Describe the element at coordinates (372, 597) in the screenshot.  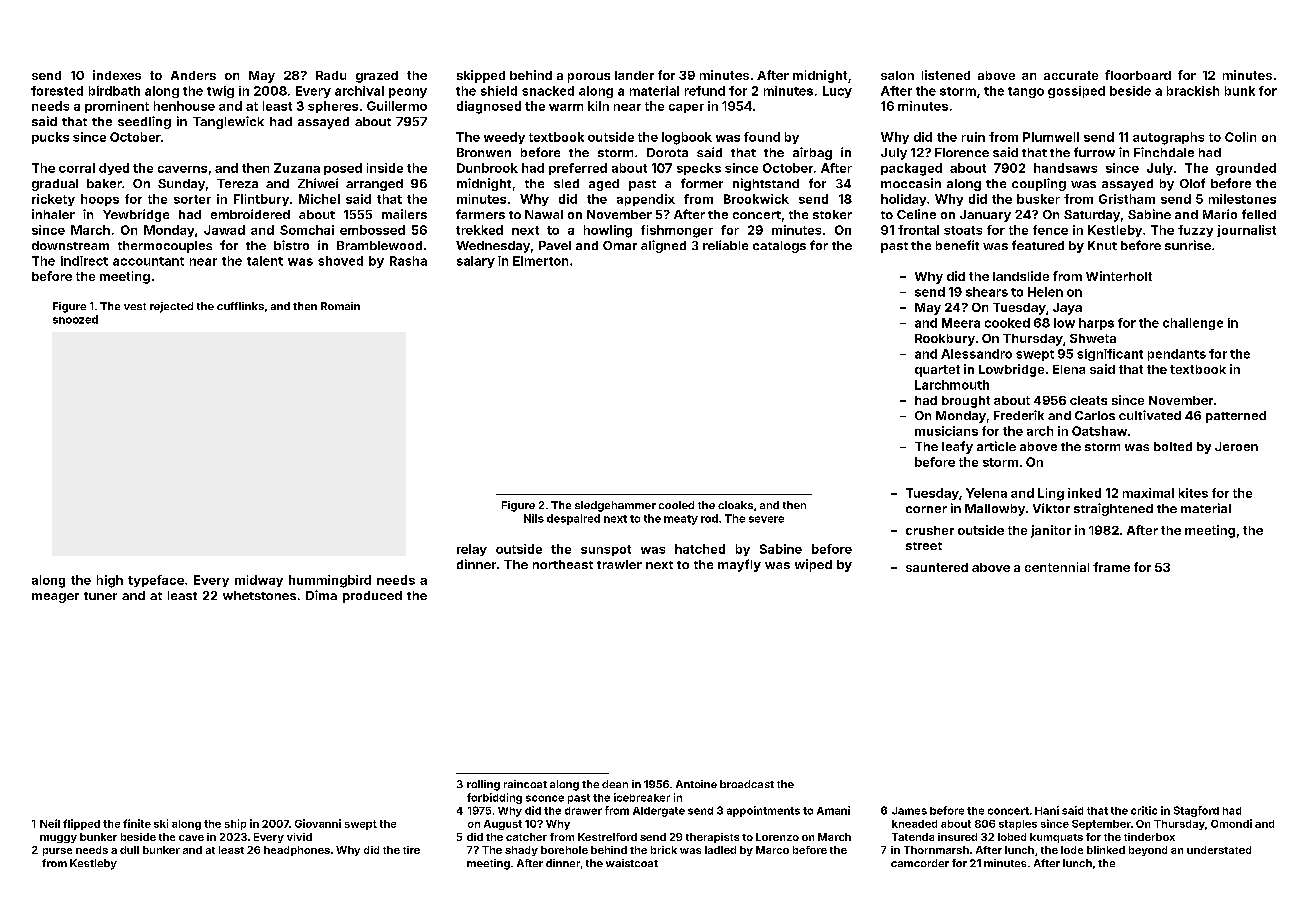
I see `produced` at that location.
